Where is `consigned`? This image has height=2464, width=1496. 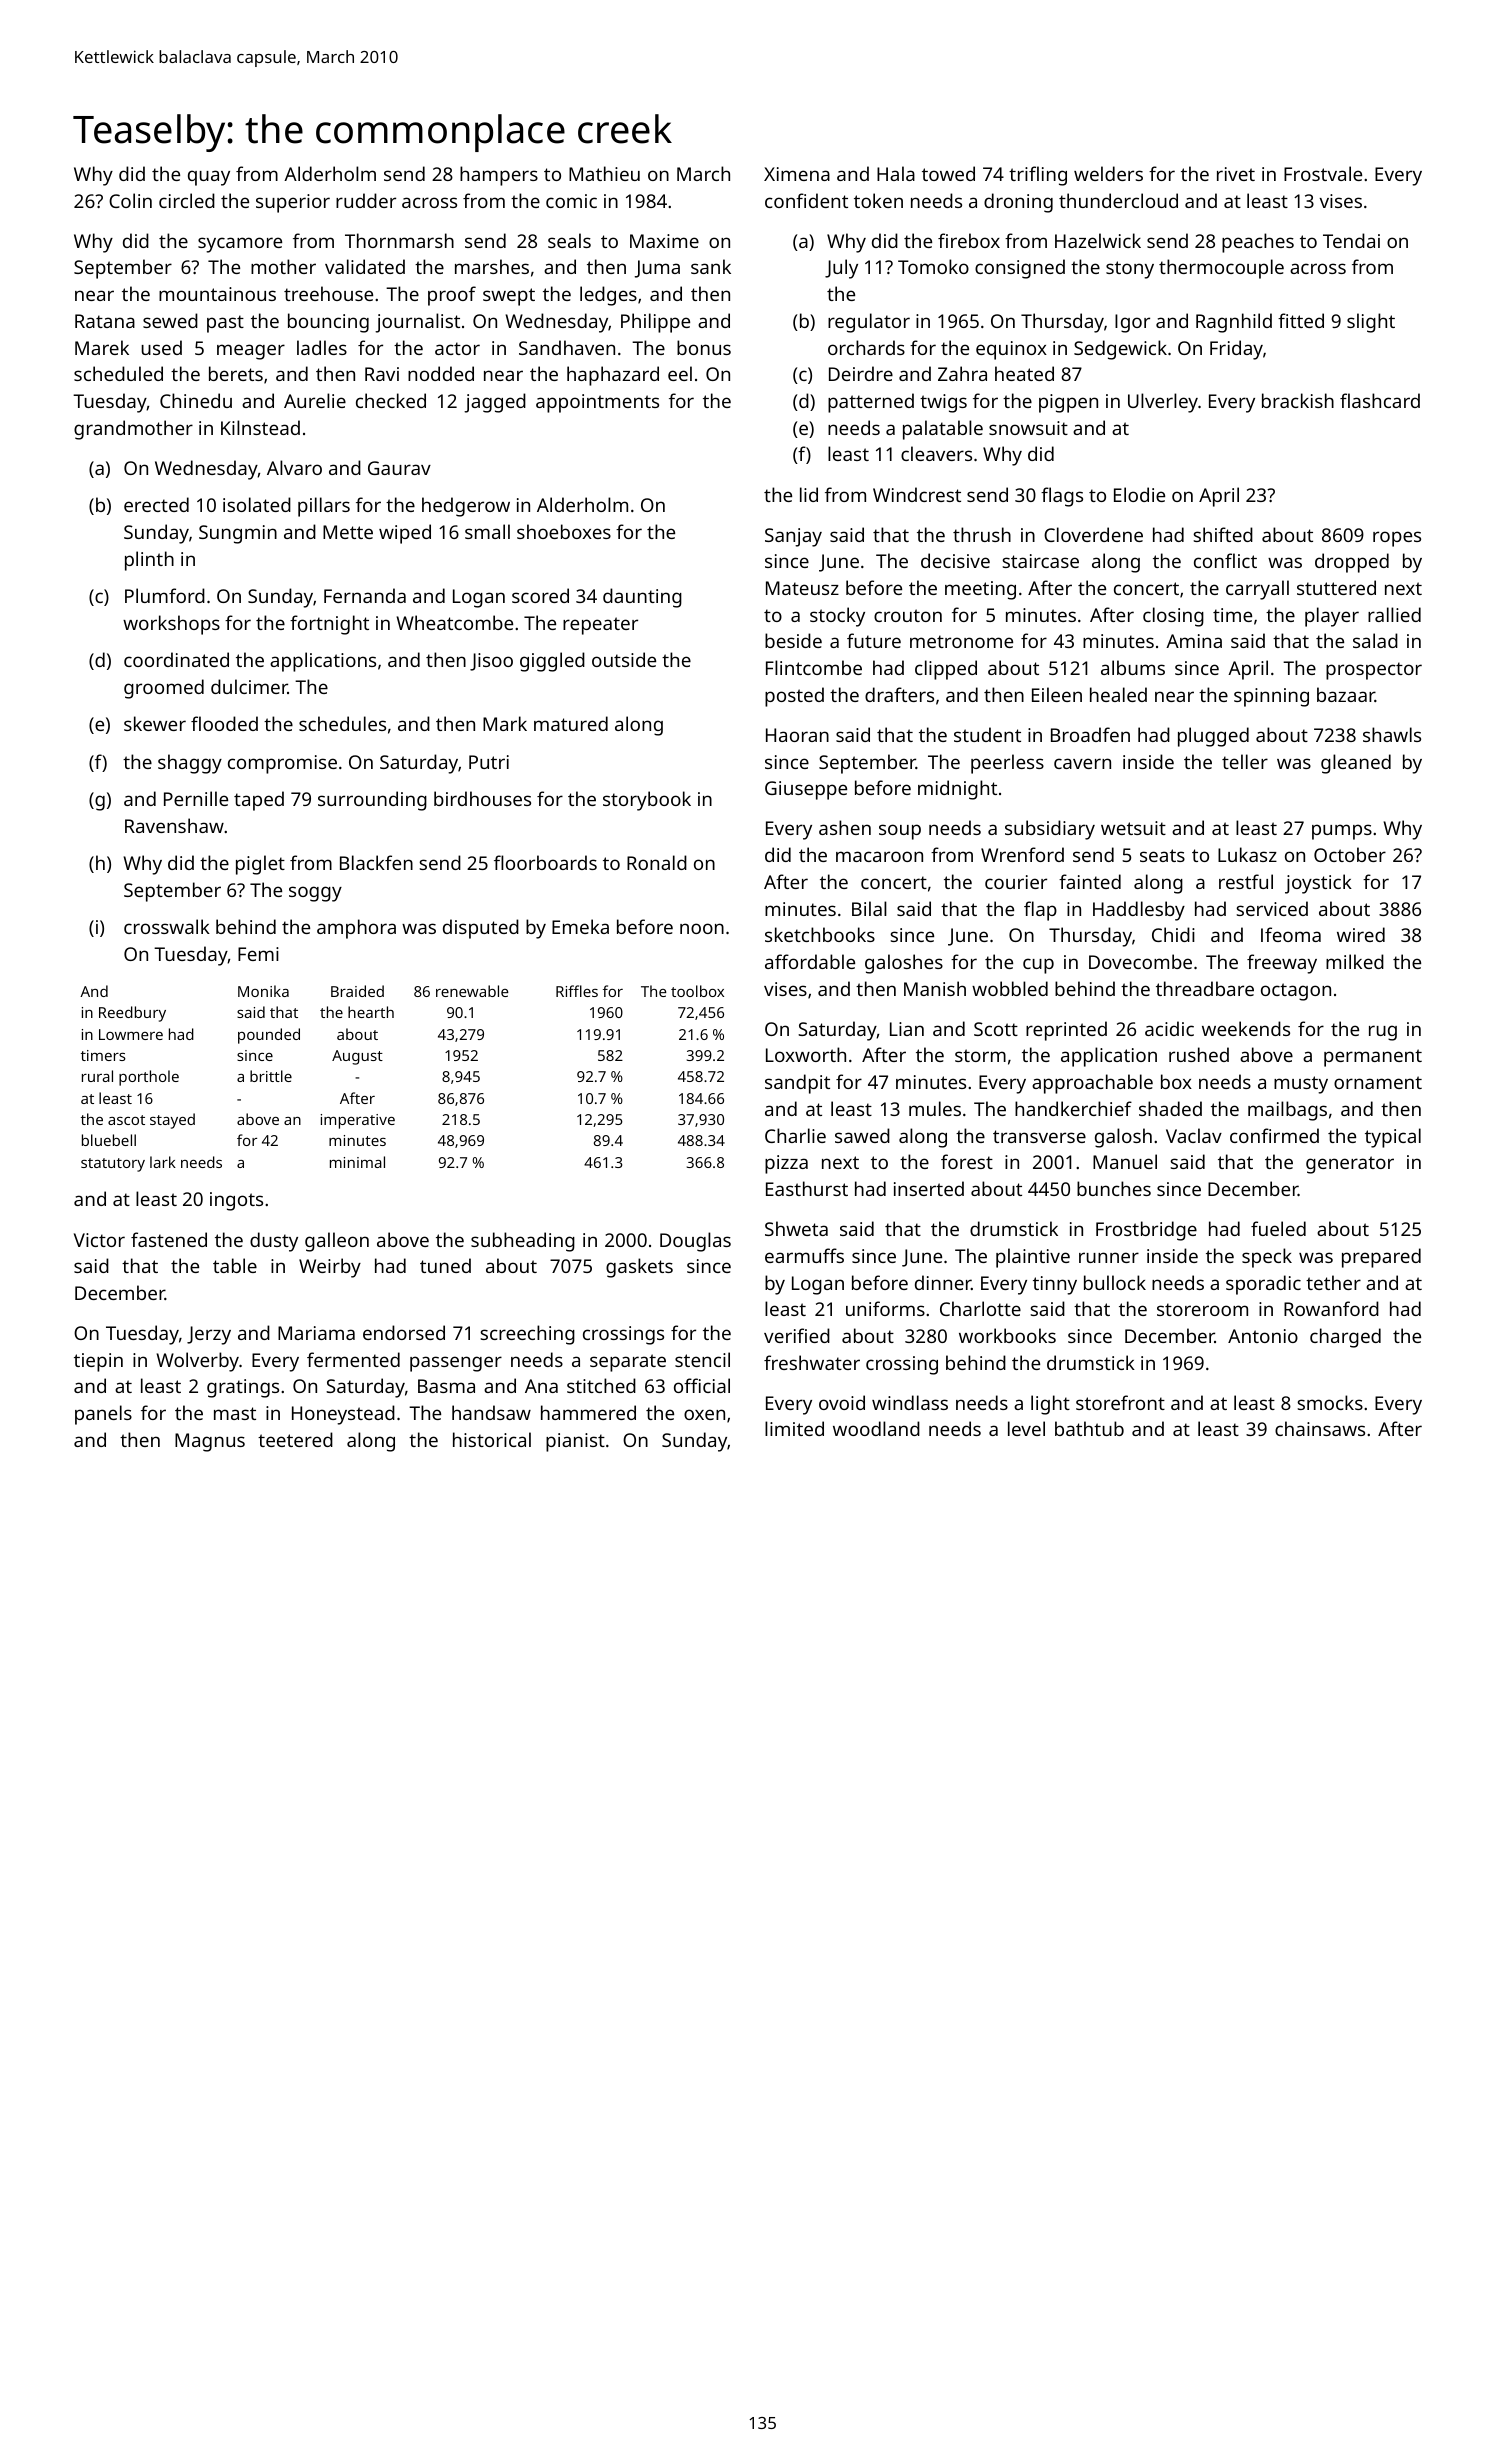 consigned is located at coordinates (1020, 269).
